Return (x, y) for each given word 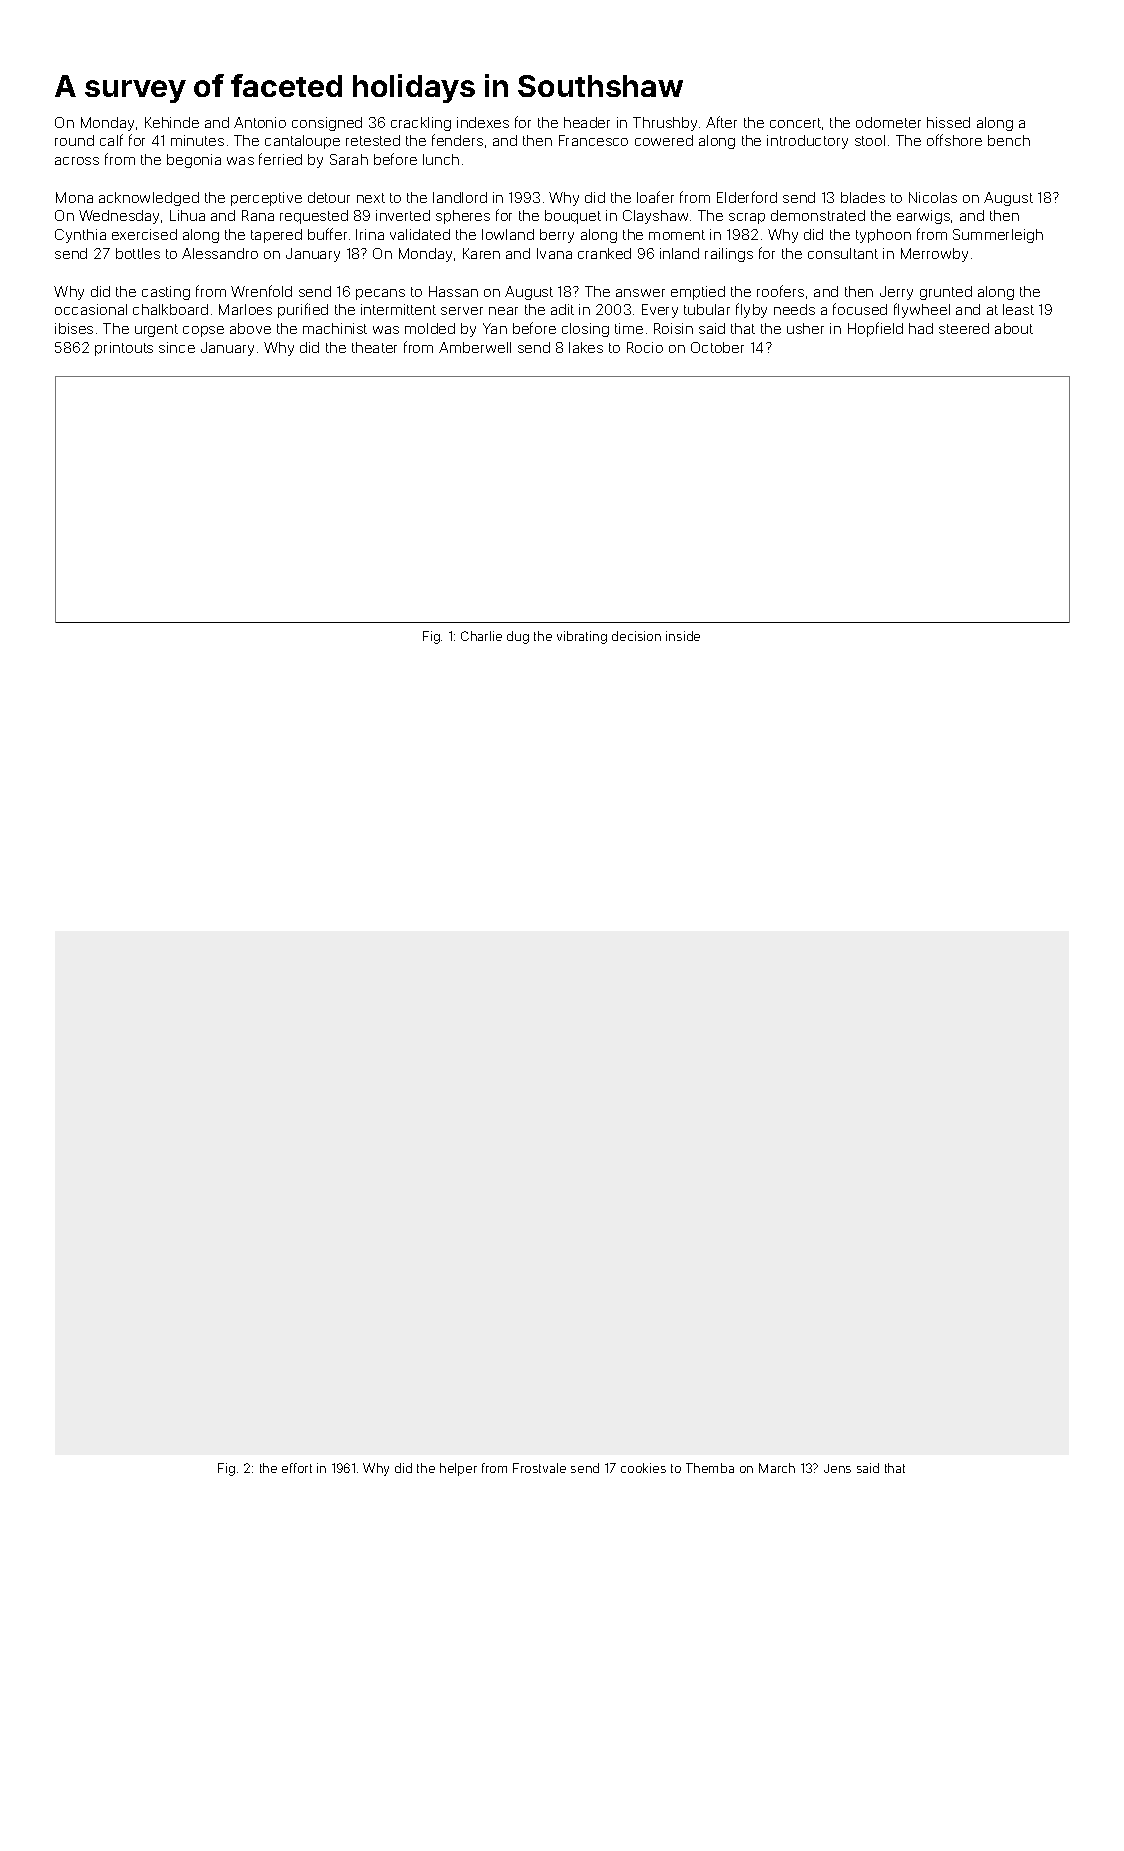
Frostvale (539, 1468)
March (777, 1468)
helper (458, 1469)
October (717, 347)
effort (297, 1468)
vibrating (582, 637)
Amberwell (475, 347)
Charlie (481, 636)
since (177, 347)
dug (518, 637)
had (921, 328)
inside (683, 636)
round (74, 140)
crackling (421, 124)
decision (636, 636)
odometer (888, 122)
